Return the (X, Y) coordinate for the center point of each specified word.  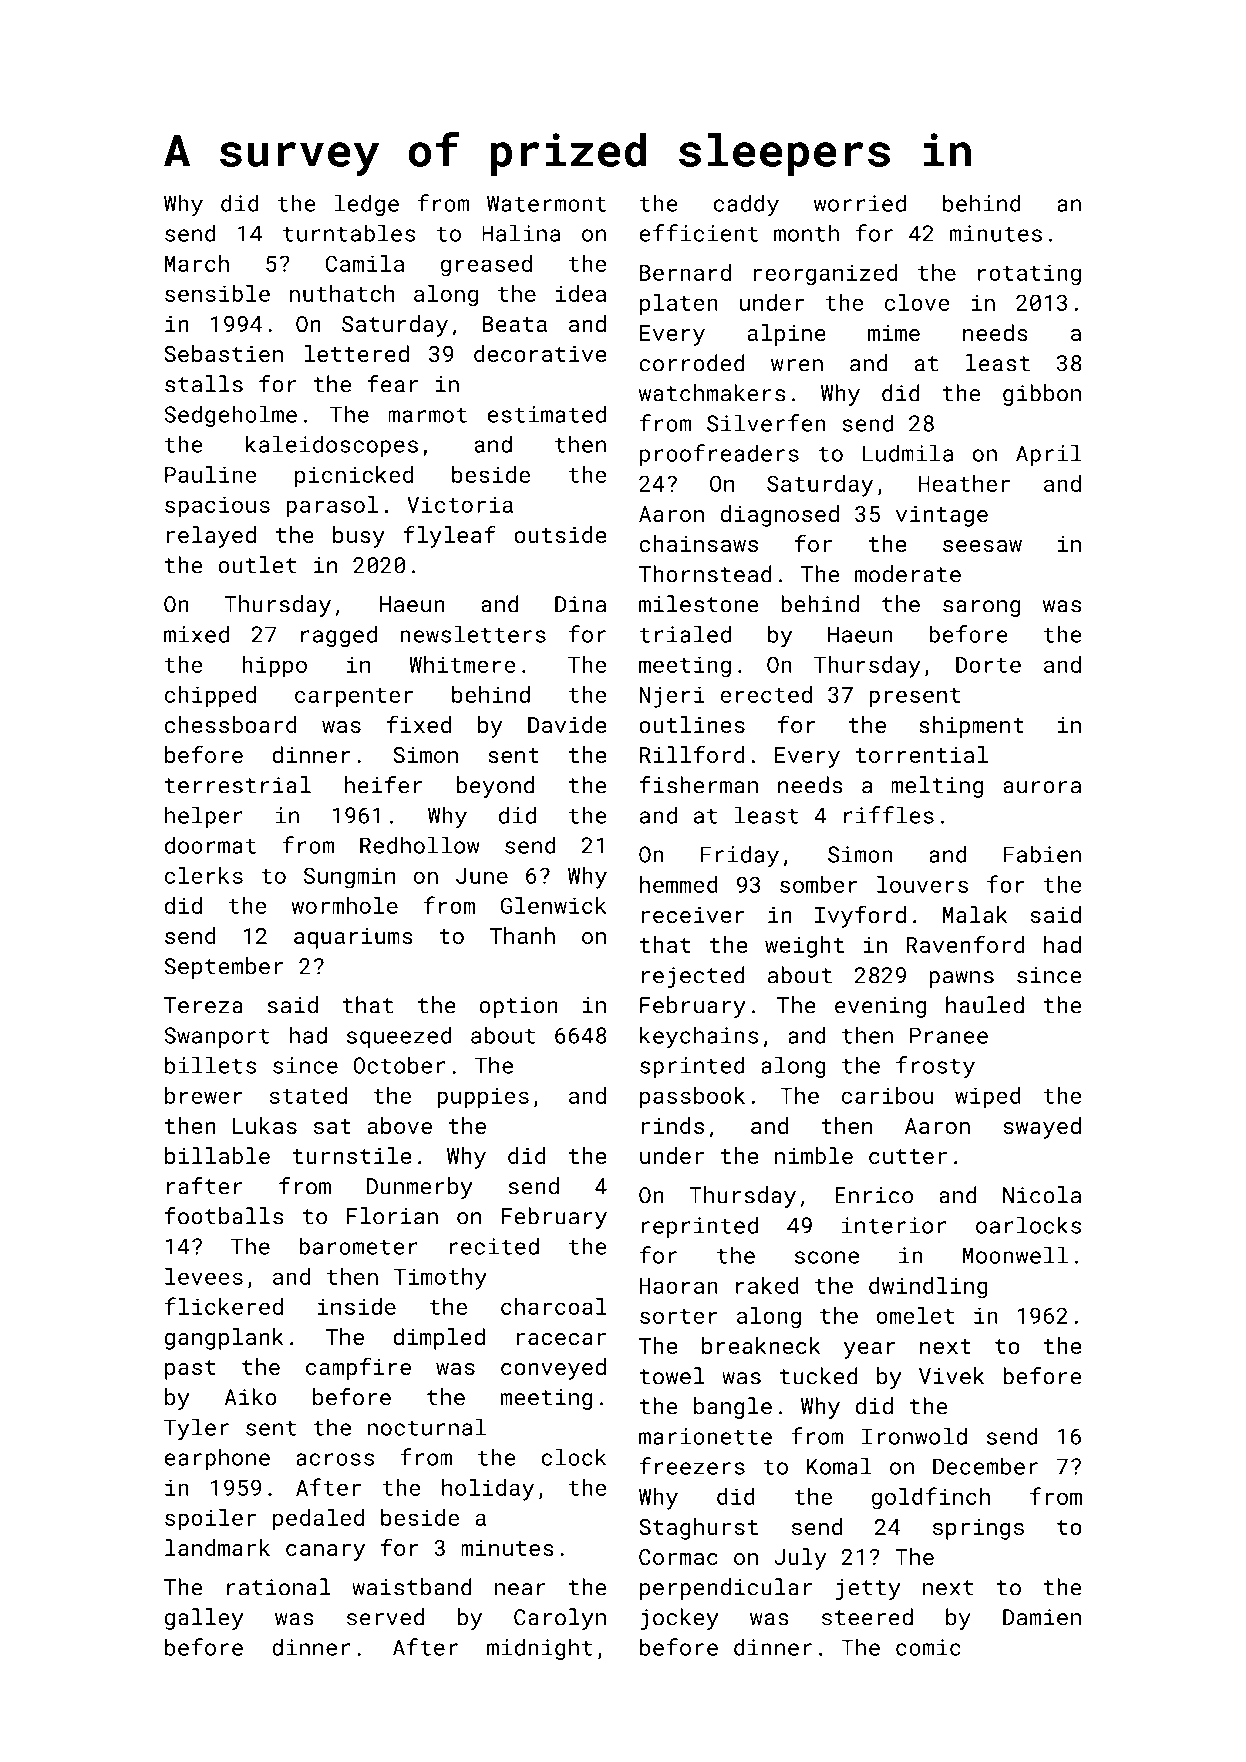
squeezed (399, 1037)
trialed (685, 634)
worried (860, 203)
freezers (692, 1466)
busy (359, 537)
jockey (679, 1619)
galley (204, 1619)
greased (486, 266)
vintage (942, 516)
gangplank (224, 1339)
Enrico (874, 1195)
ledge (367, 205)
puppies (483, 1098)
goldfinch (931, 1498)
